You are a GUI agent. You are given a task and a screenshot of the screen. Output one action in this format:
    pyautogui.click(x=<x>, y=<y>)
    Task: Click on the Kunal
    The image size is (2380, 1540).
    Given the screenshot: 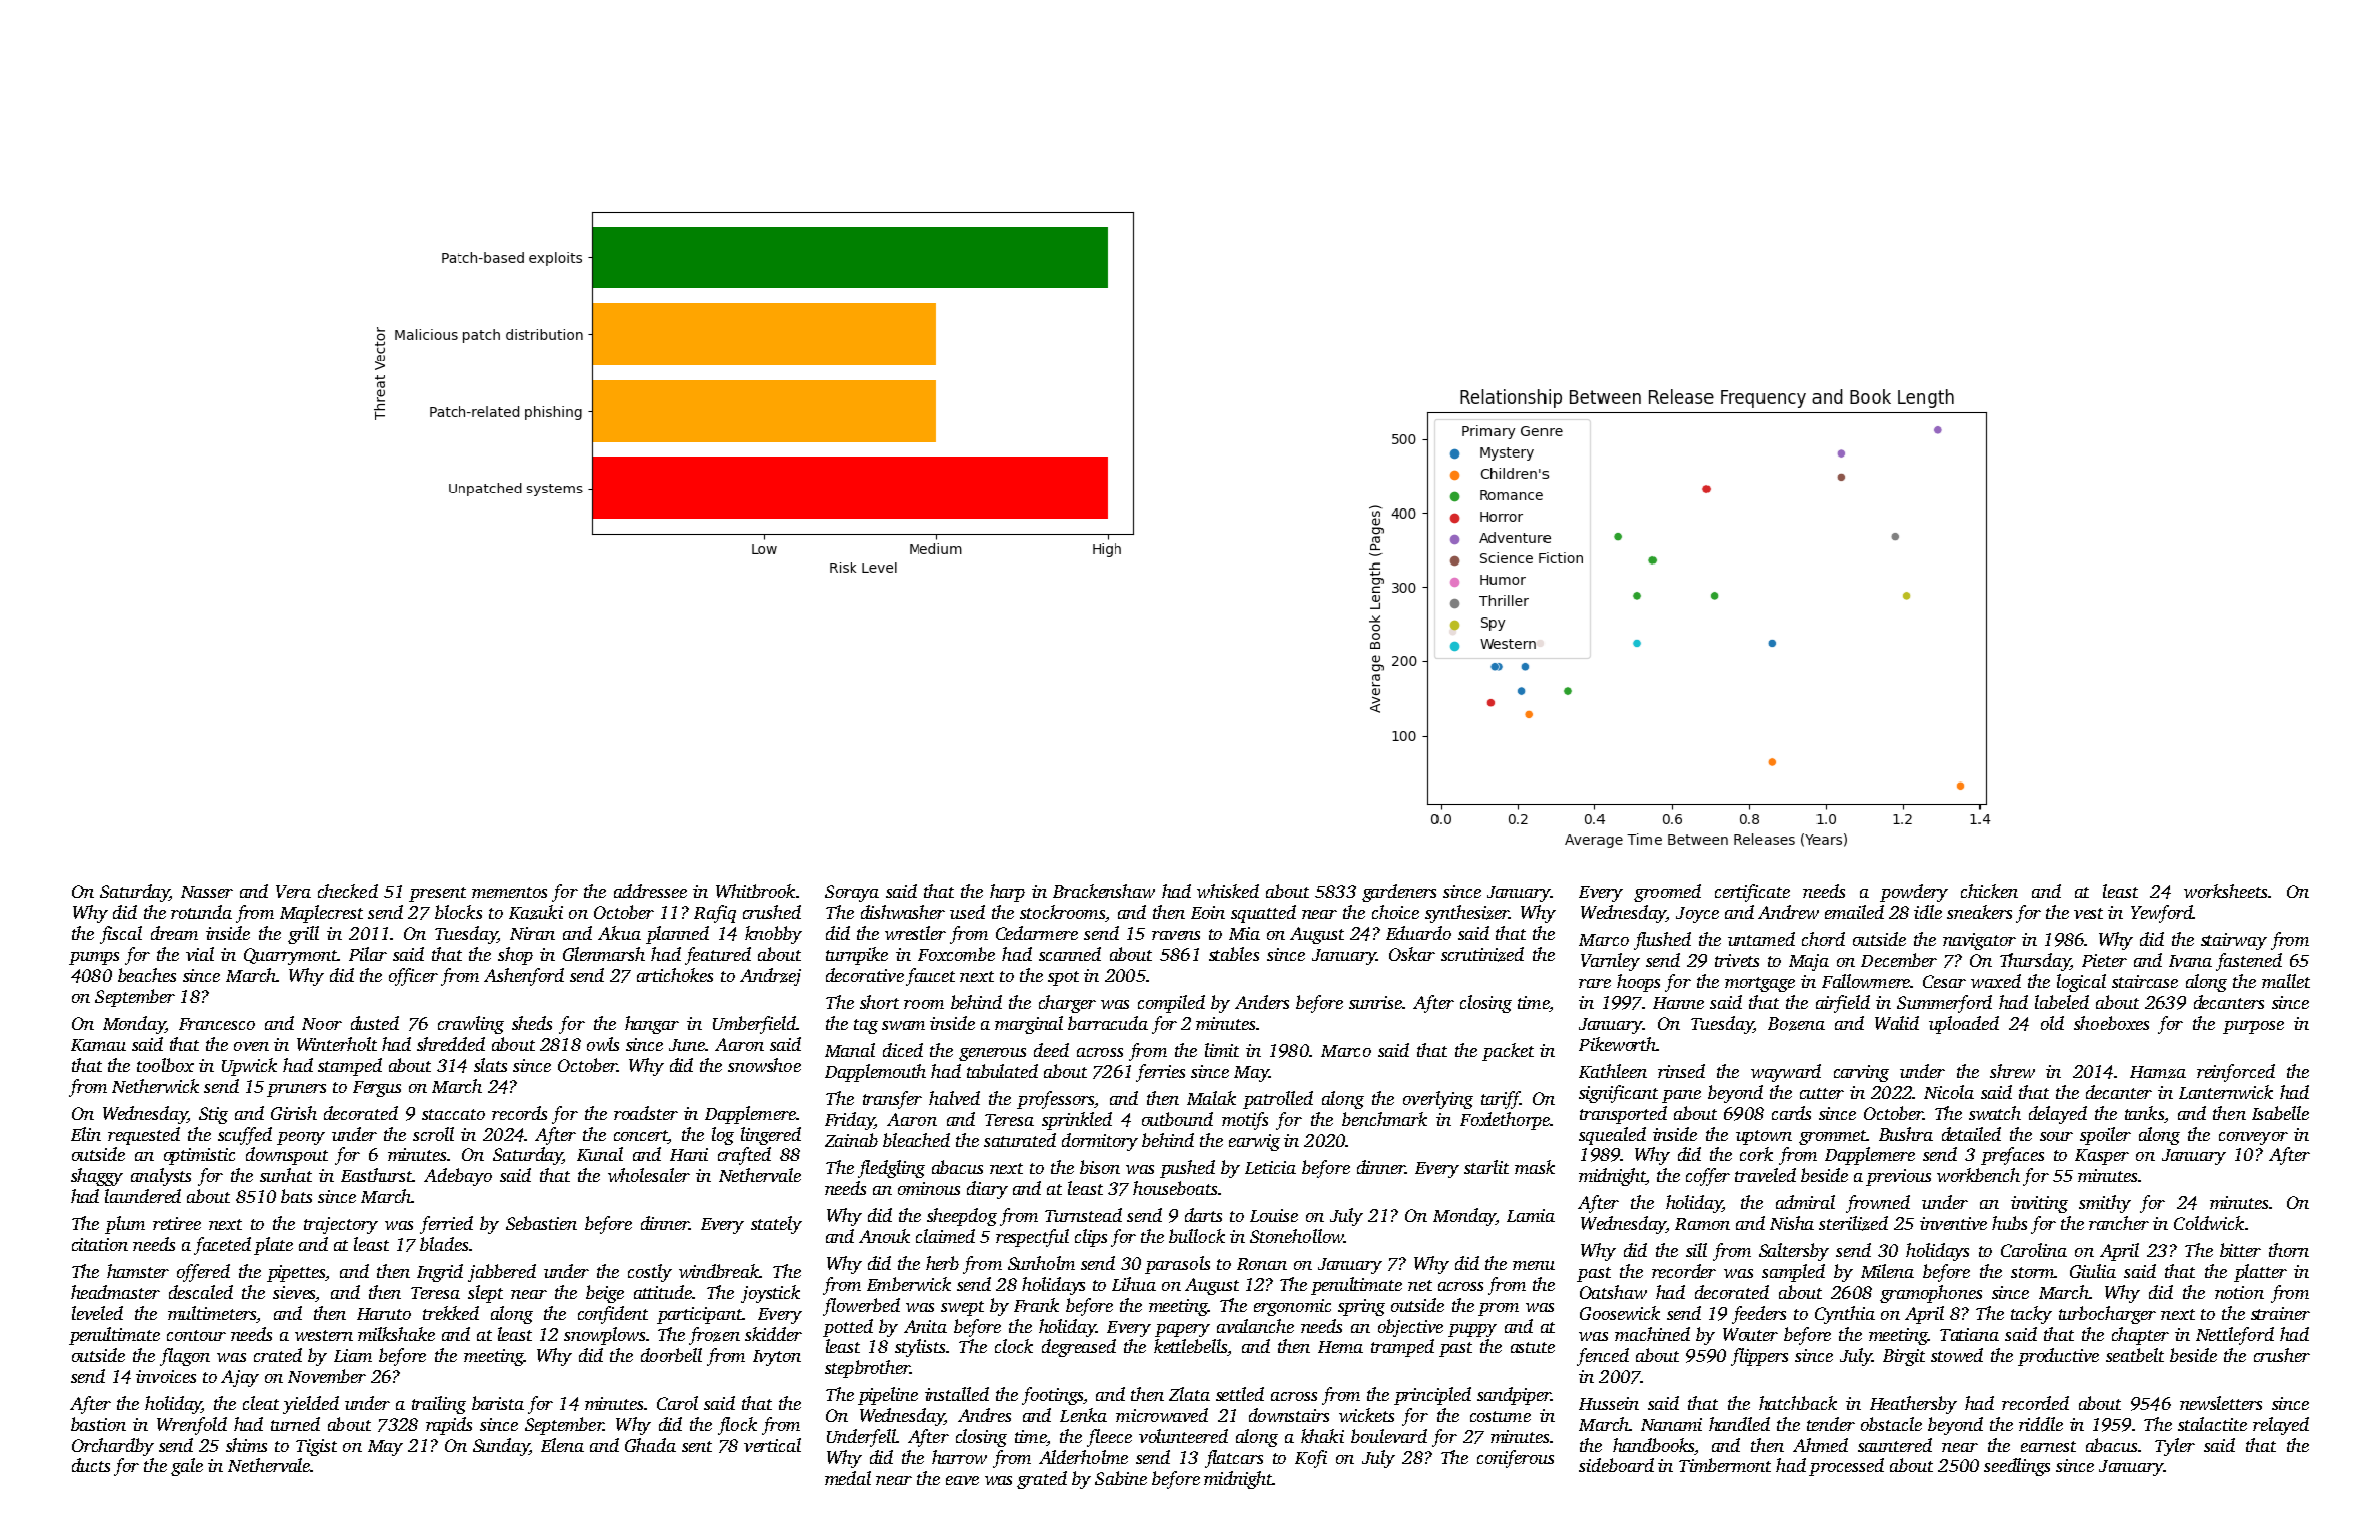 What is the action you would take?
    pyautogui.click(x=600, y=1154)
